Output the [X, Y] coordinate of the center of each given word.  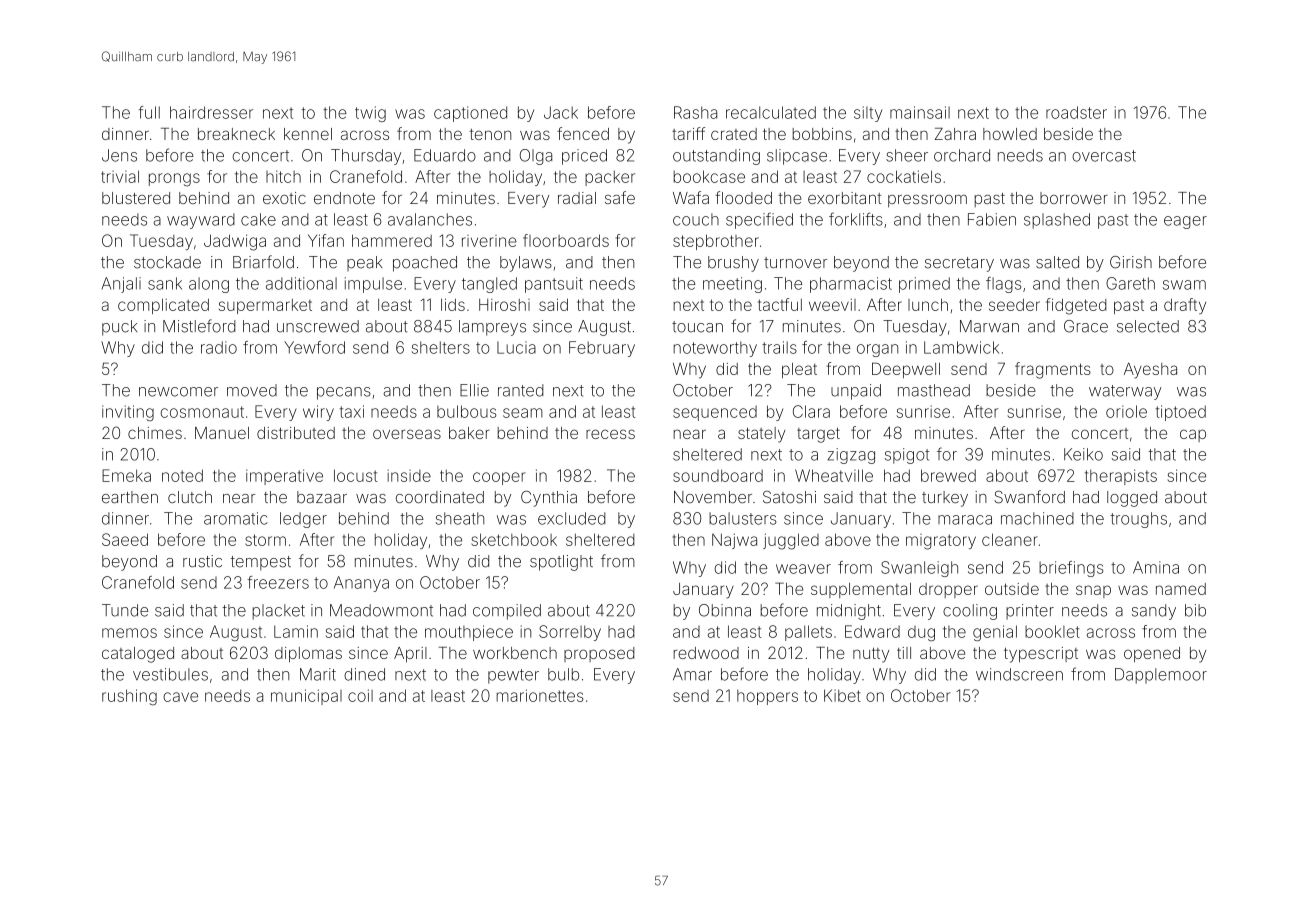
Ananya [361, 584]
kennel [308, 134]
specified [759, 220]
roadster [1076, 112]
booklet [1052, 631]
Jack [561, 112]
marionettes [540, 695]
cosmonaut [202, 412]
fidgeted [1076, 306]
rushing [129, 697]
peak [365, 263]
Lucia [516, 347]
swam [1184, 285]
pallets [808, 633]
